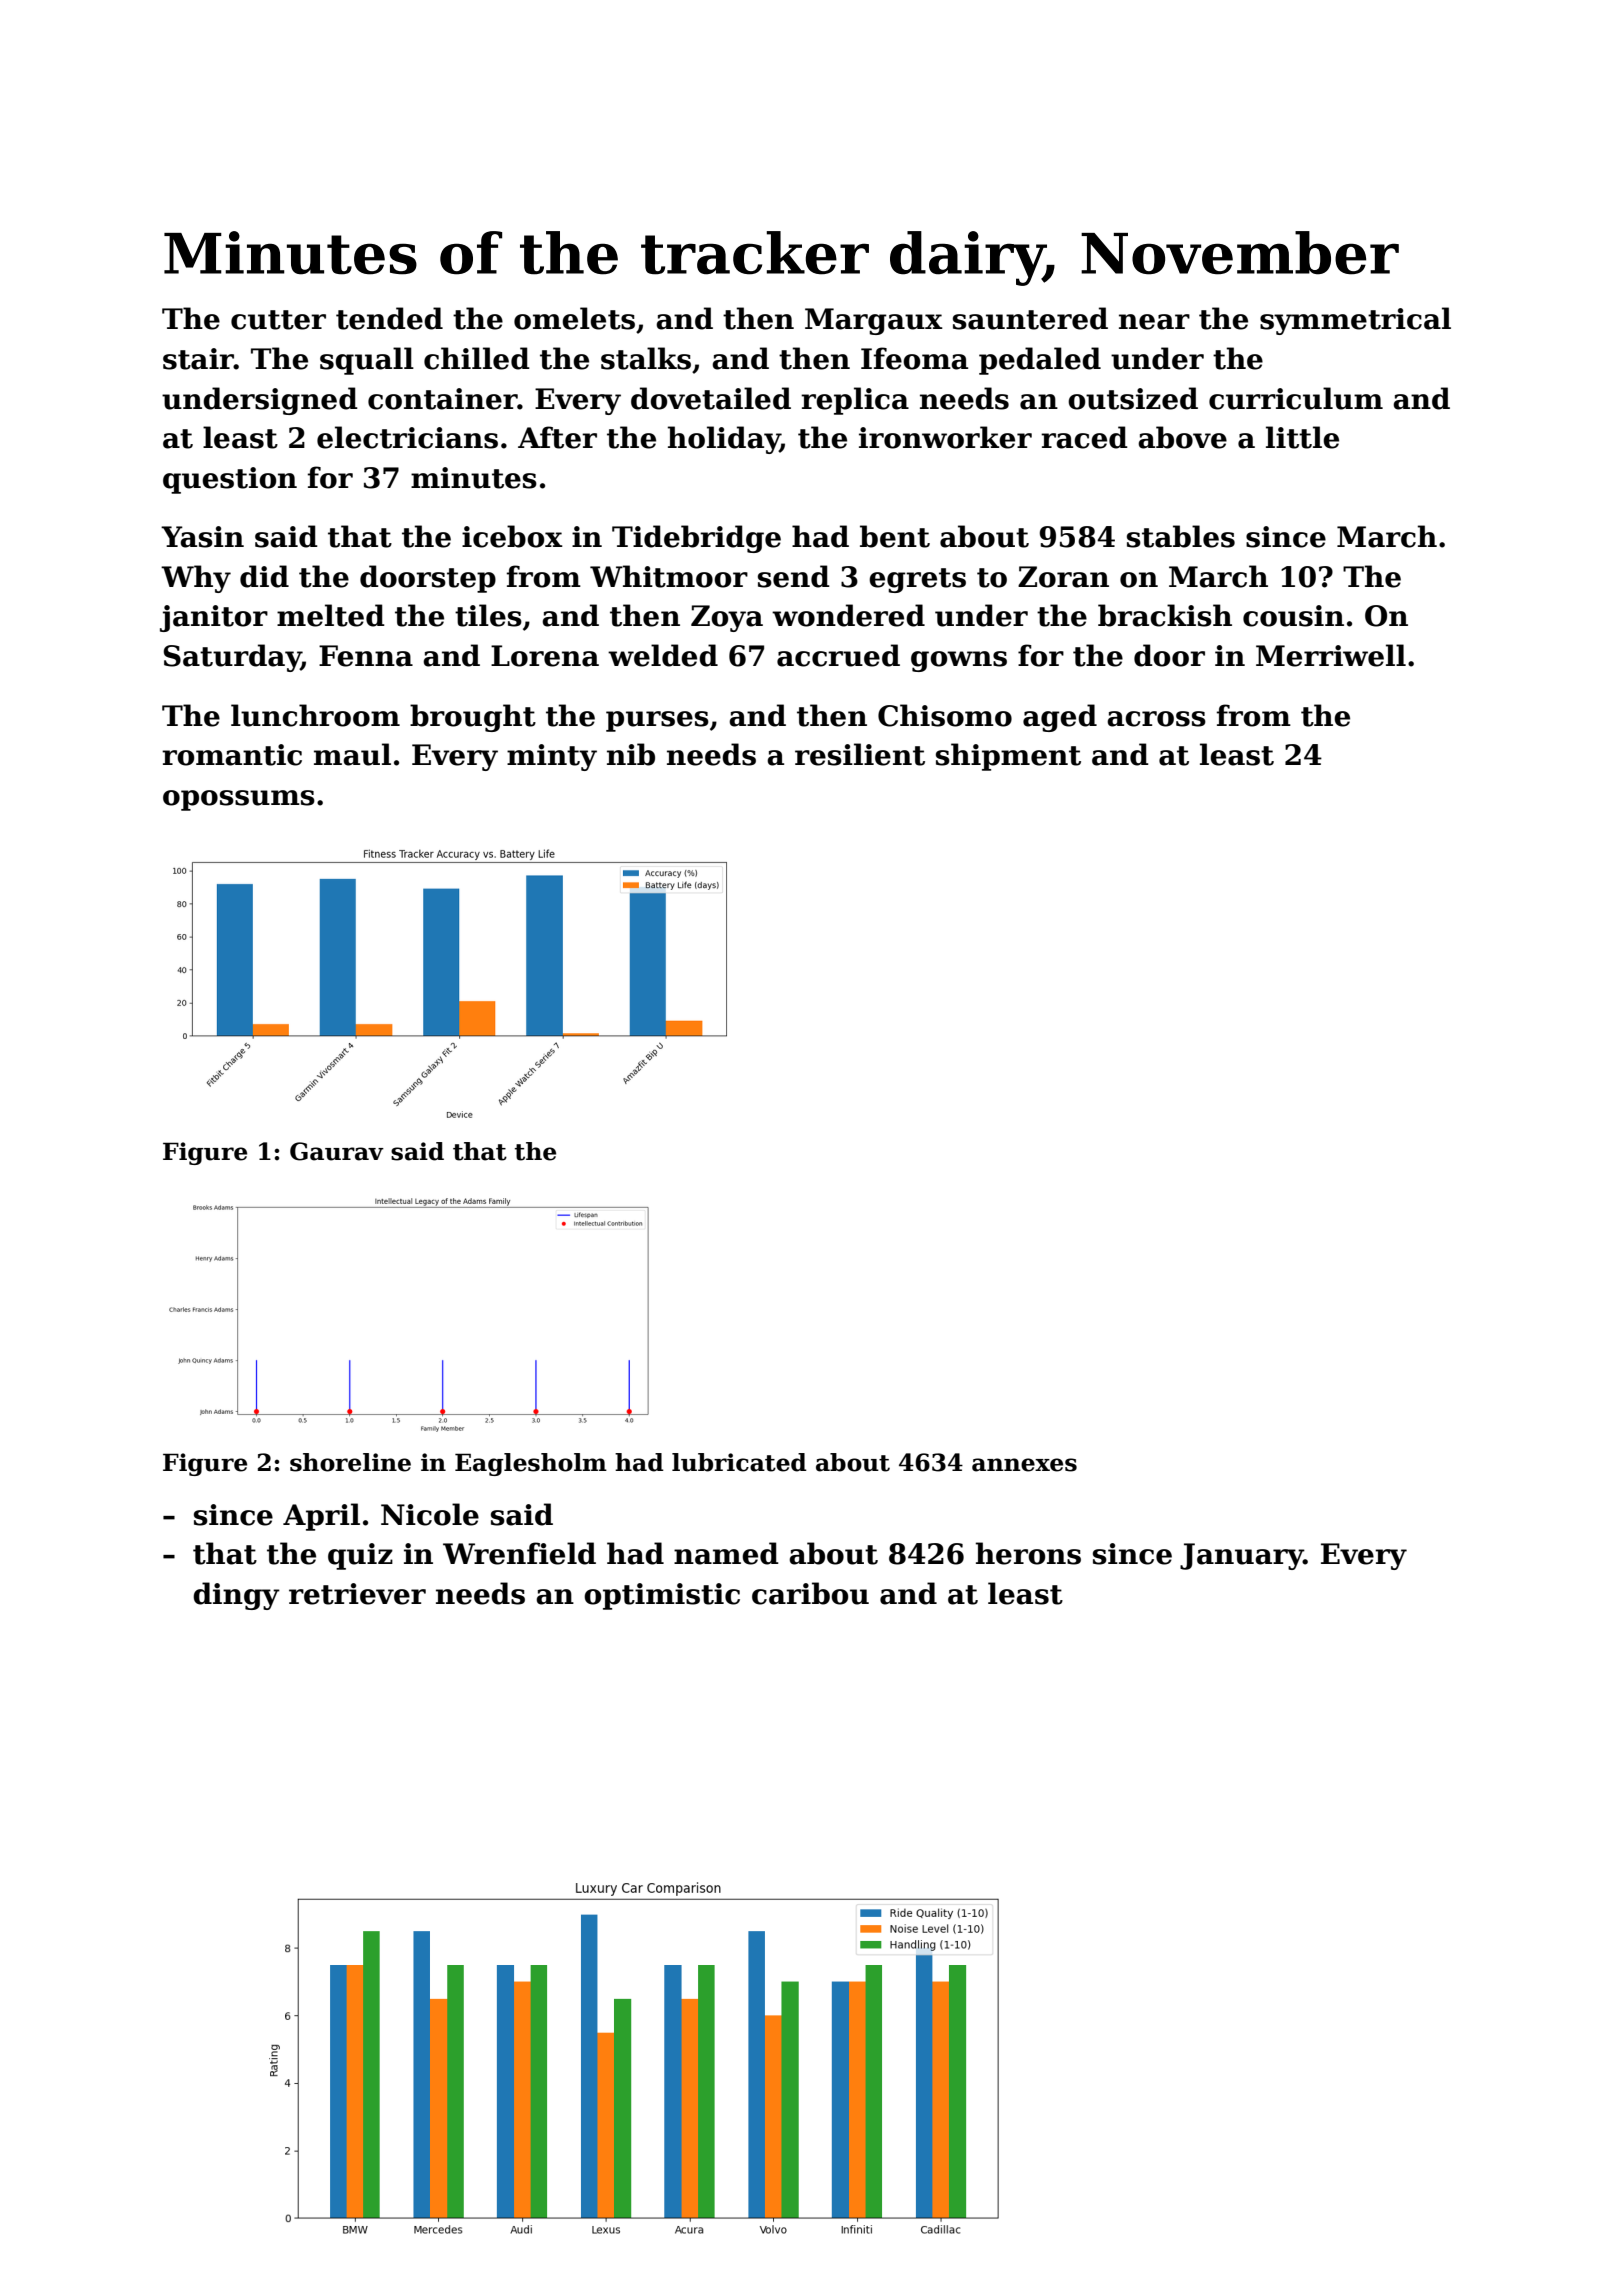  I want to click on annexes, so click(1024, 1465).
